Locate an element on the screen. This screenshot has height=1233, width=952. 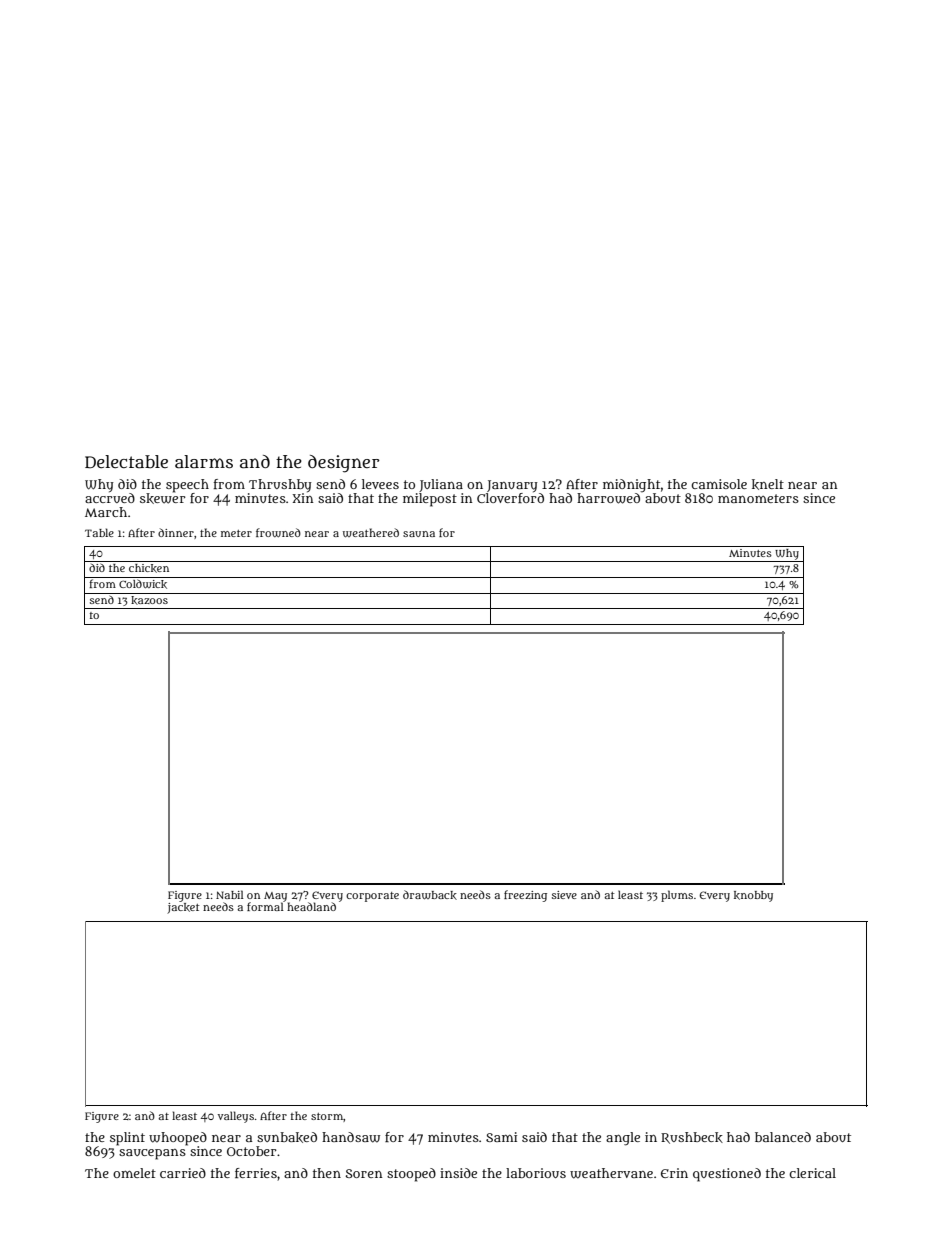
sauna is located at coordinates (419, 534).
